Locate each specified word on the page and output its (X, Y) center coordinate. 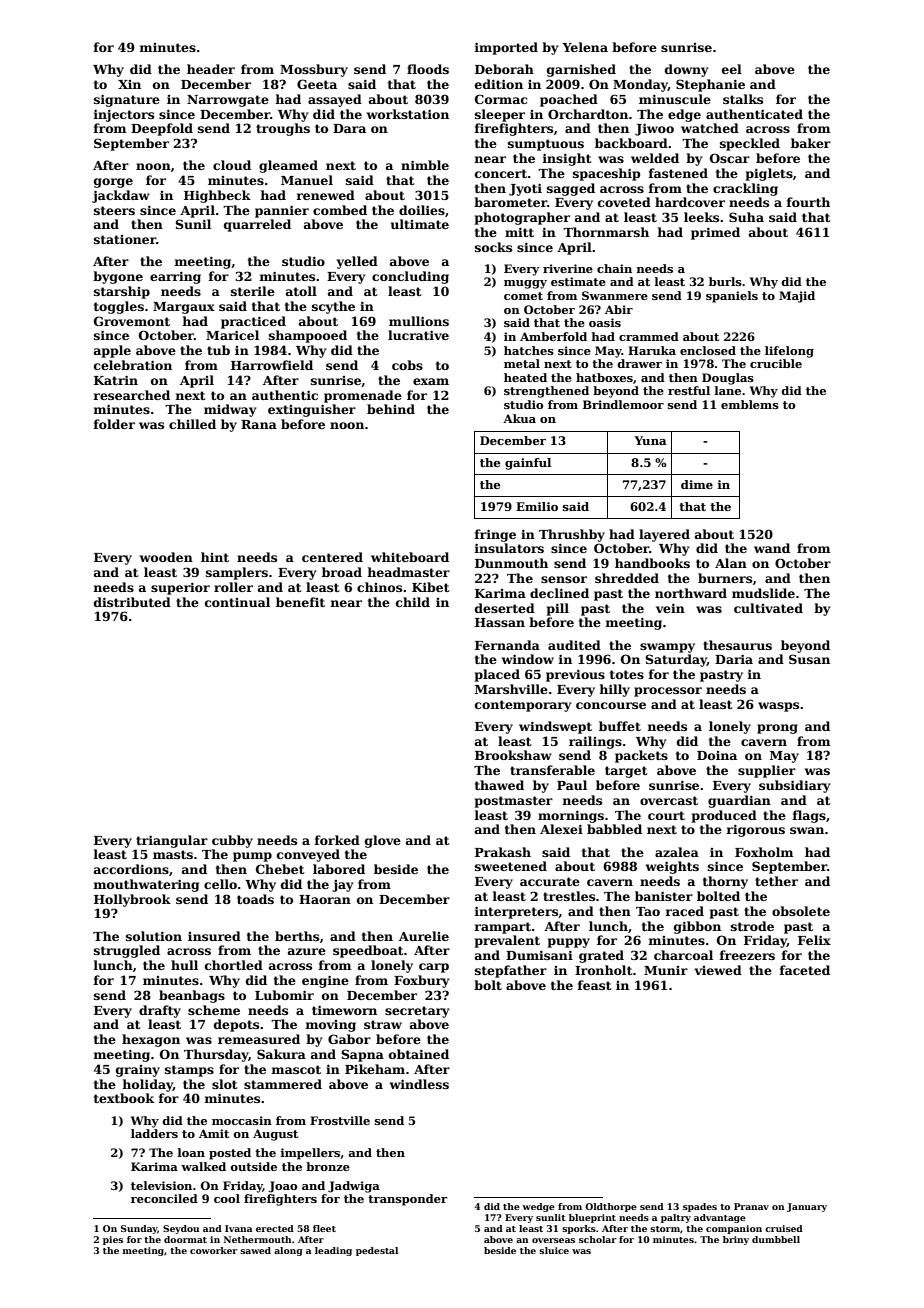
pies (113, 1240)
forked (337, 840)
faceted (804, 970)
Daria (734, 659)
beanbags (192, 996)
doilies (422, 210)
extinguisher (312, 410)
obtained (419, 1054)
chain (614, 268)
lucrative (418, 335)
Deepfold (162, 129)
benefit (300, 602)
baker (811, 143)
